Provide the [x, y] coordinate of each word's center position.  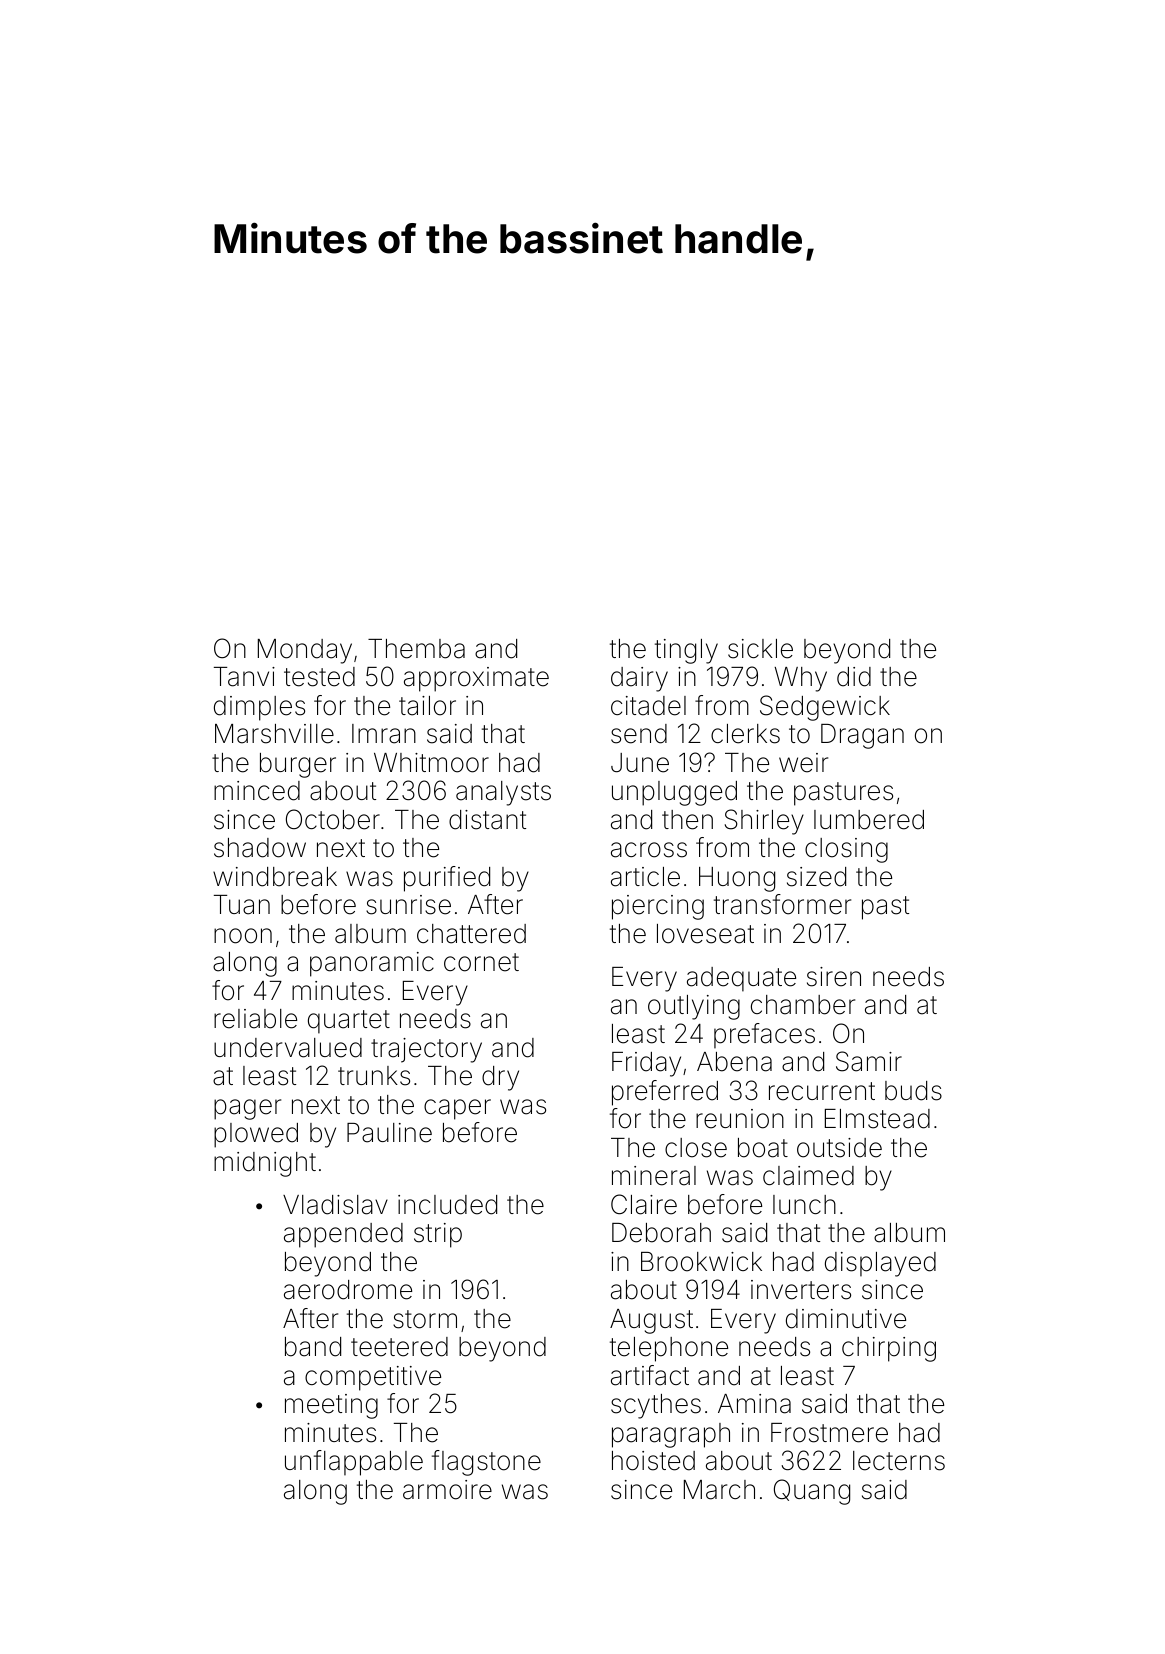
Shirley [764, 822]
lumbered [869, 820]
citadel [648, 706]
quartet [349, 1022]
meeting [331, 1406]
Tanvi [244, 677]
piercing [658, 907]
